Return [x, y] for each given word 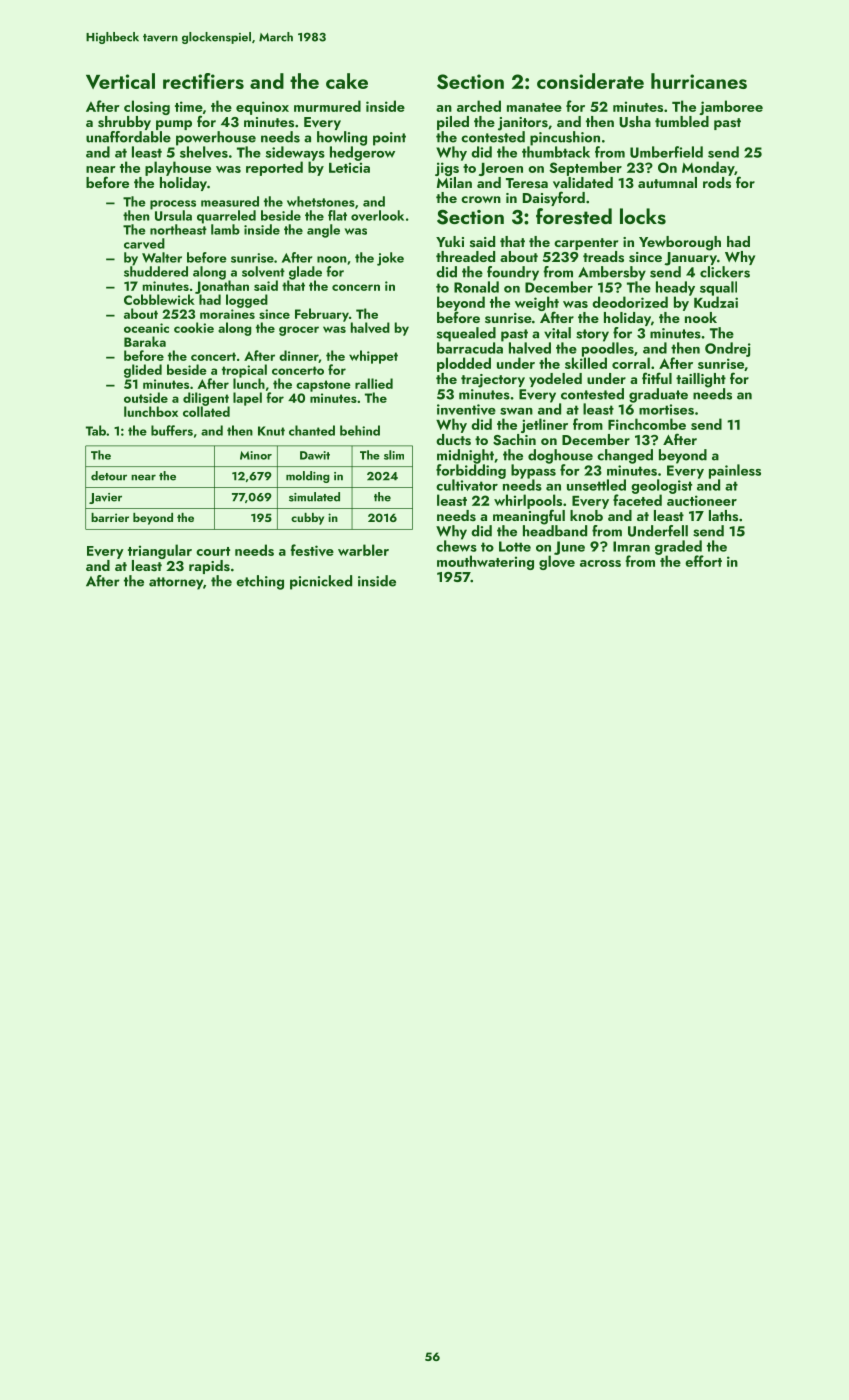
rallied [374, 383]
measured [230, 201]
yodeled [555, 380]
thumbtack [556, 152]
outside [146, 397]
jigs [447, 169]
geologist [661, 486]
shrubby [124, 123]
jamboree [731, 107]
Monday [708, 168]
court [213, 551]
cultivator [467, 485]
